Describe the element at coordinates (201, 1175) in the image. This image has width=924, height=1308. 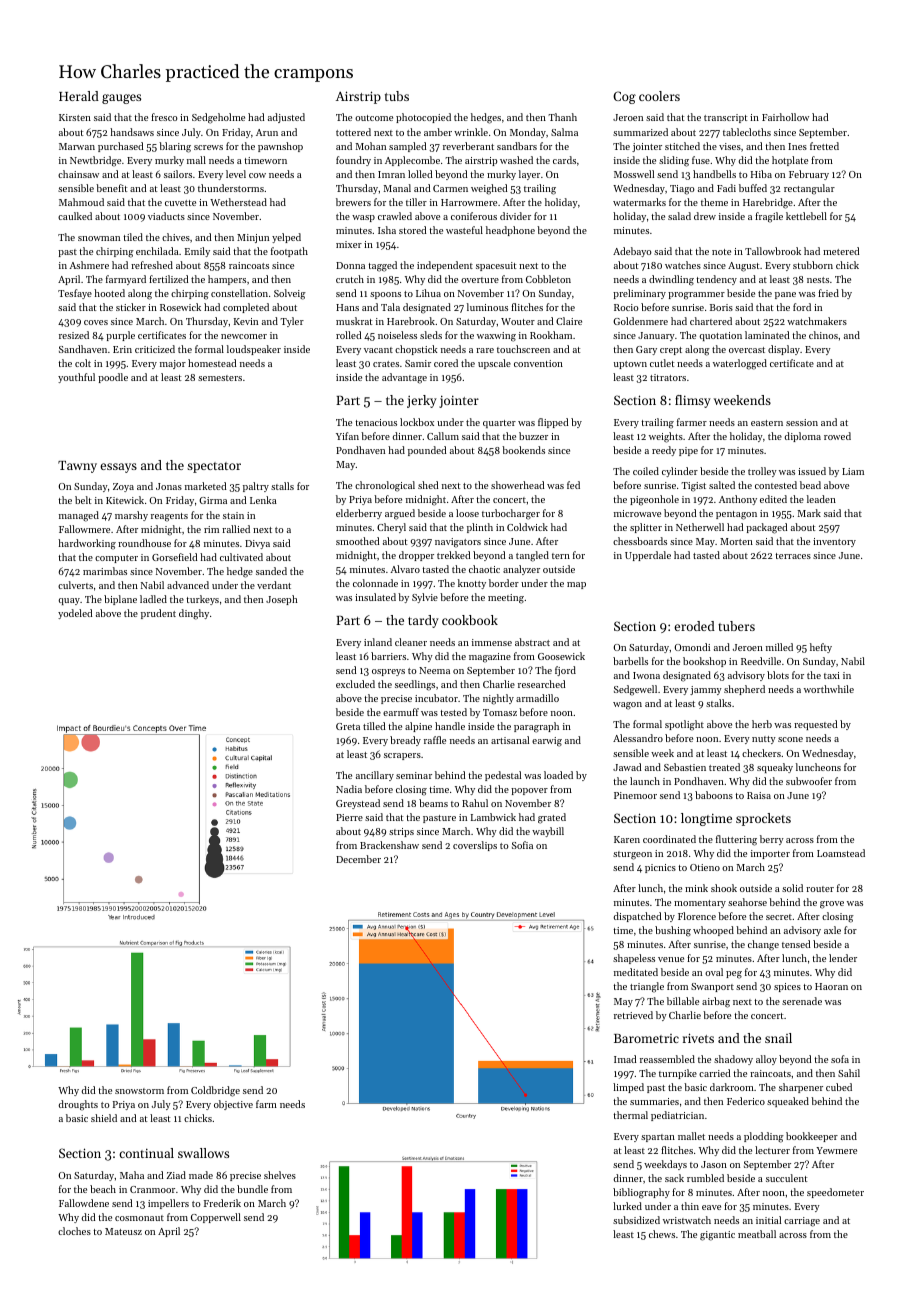
I see `made` at that location.
